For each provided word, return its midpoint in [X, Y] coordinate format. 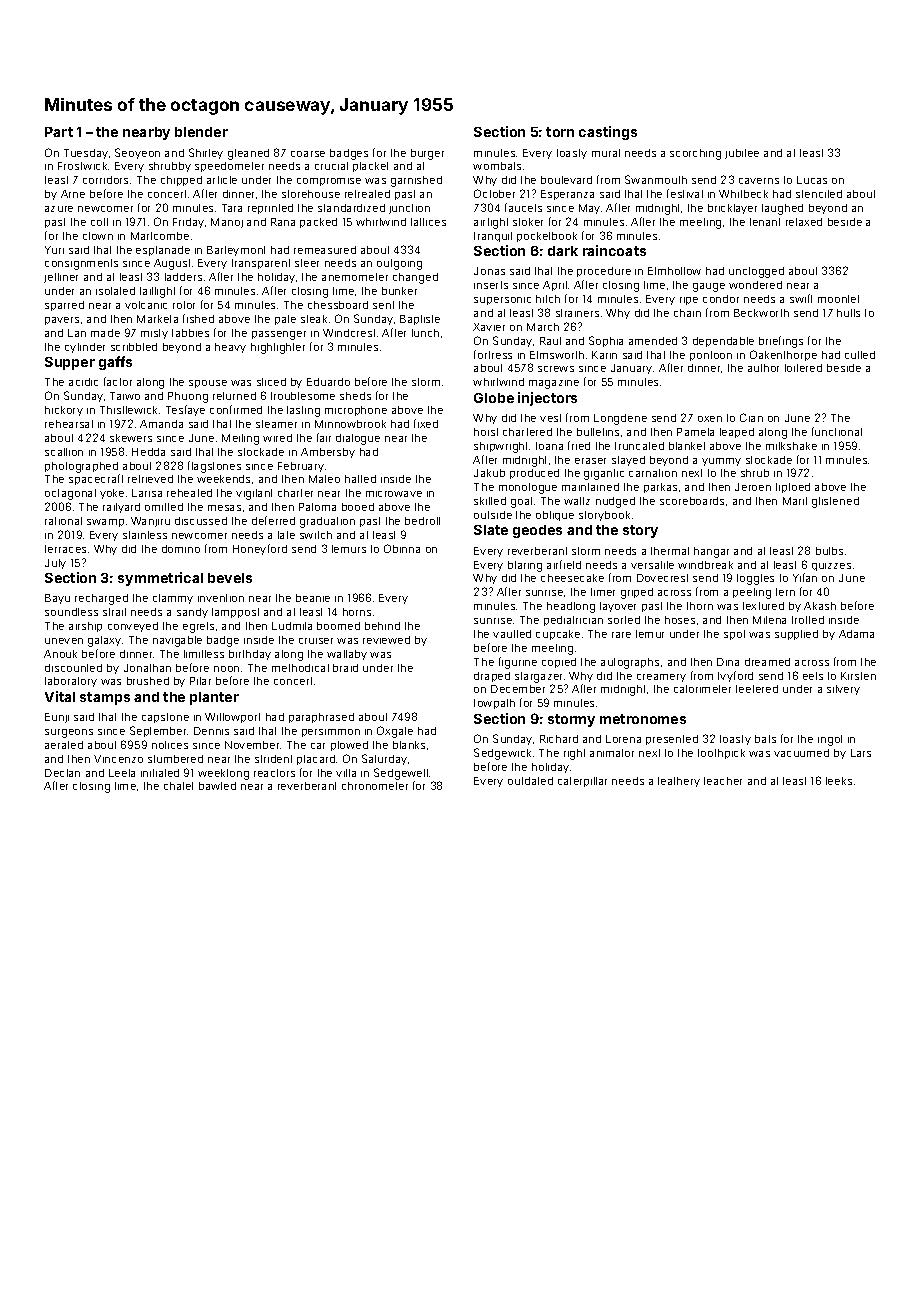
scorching [695, 154]
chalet [178, 786]
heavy [230, 348]
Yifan [805, 577]
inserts [491, 285]
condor [721, 299]
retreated [367, 194]
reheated [189, 493]
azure [59, 209]
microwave [394, 494]
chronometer [375, 786]
